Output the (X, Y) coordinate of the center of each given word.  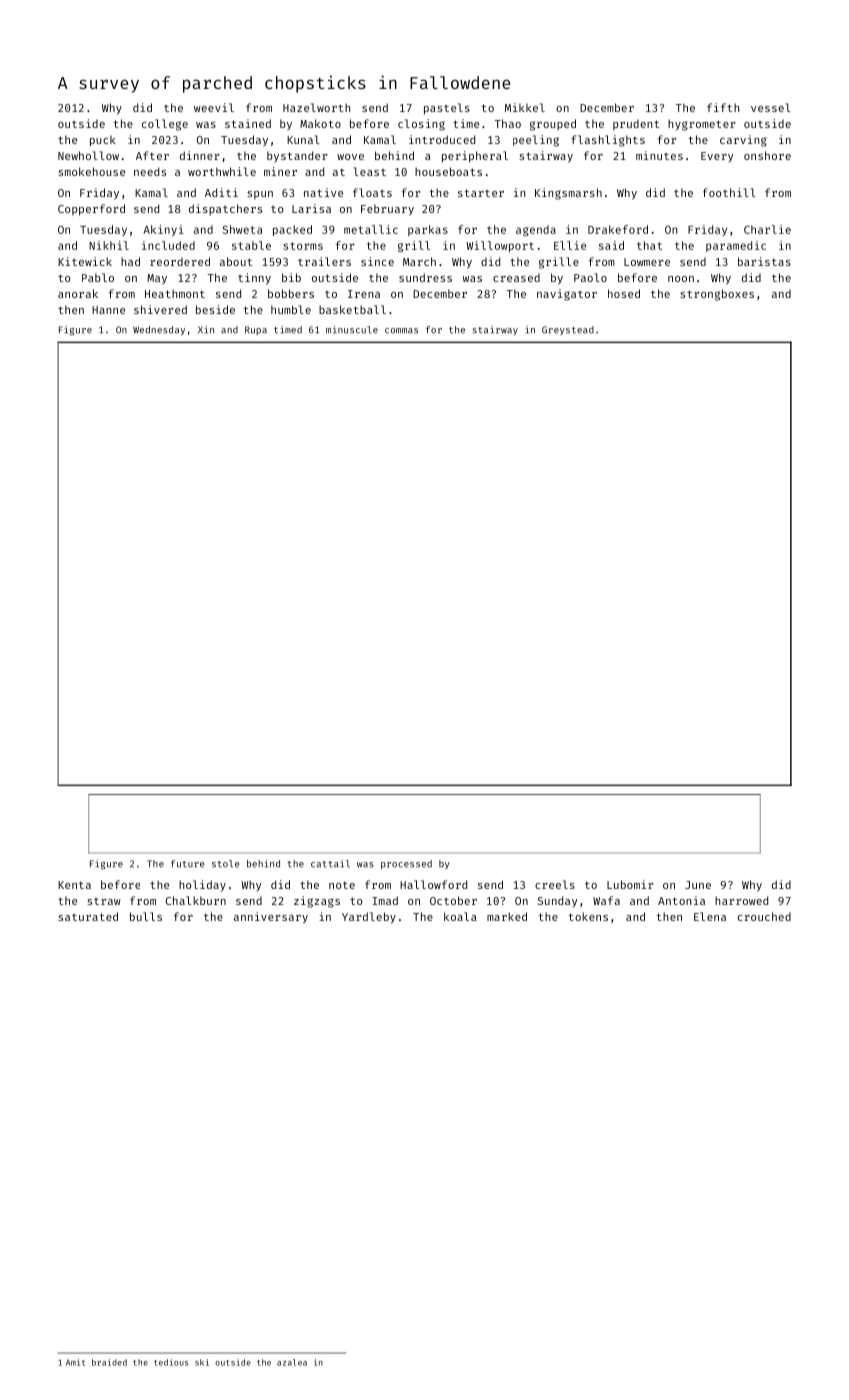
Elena (710, 916)
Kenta (74, 885)
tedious (171, 1362)
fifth (723, 107)
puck (103, 141)
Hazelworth (316, 107)
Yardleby (369, 918)
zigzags (317, 902)
